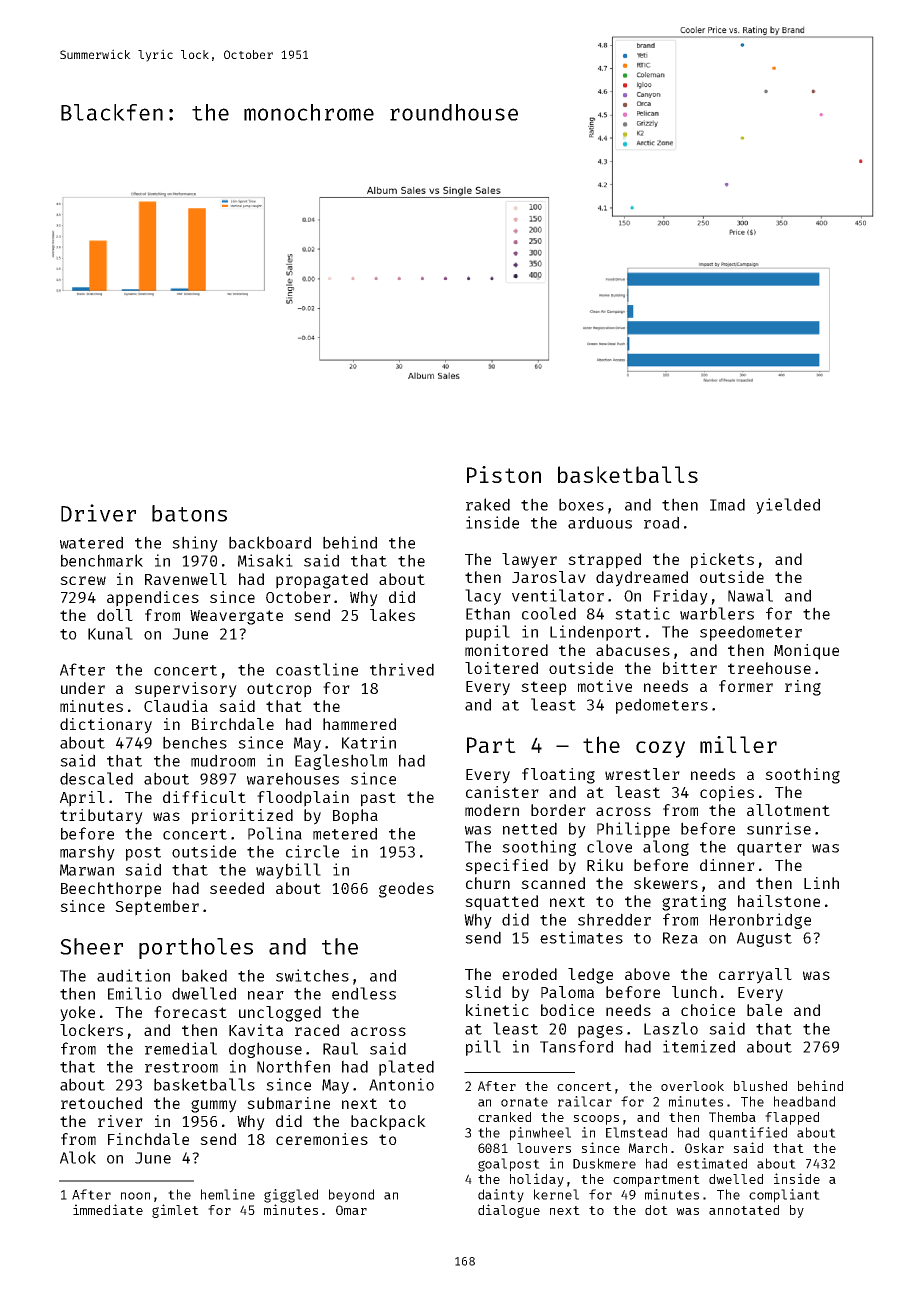 The height and width of the document is (1316, 908). I want to click on eroded, so click(529, 974).
